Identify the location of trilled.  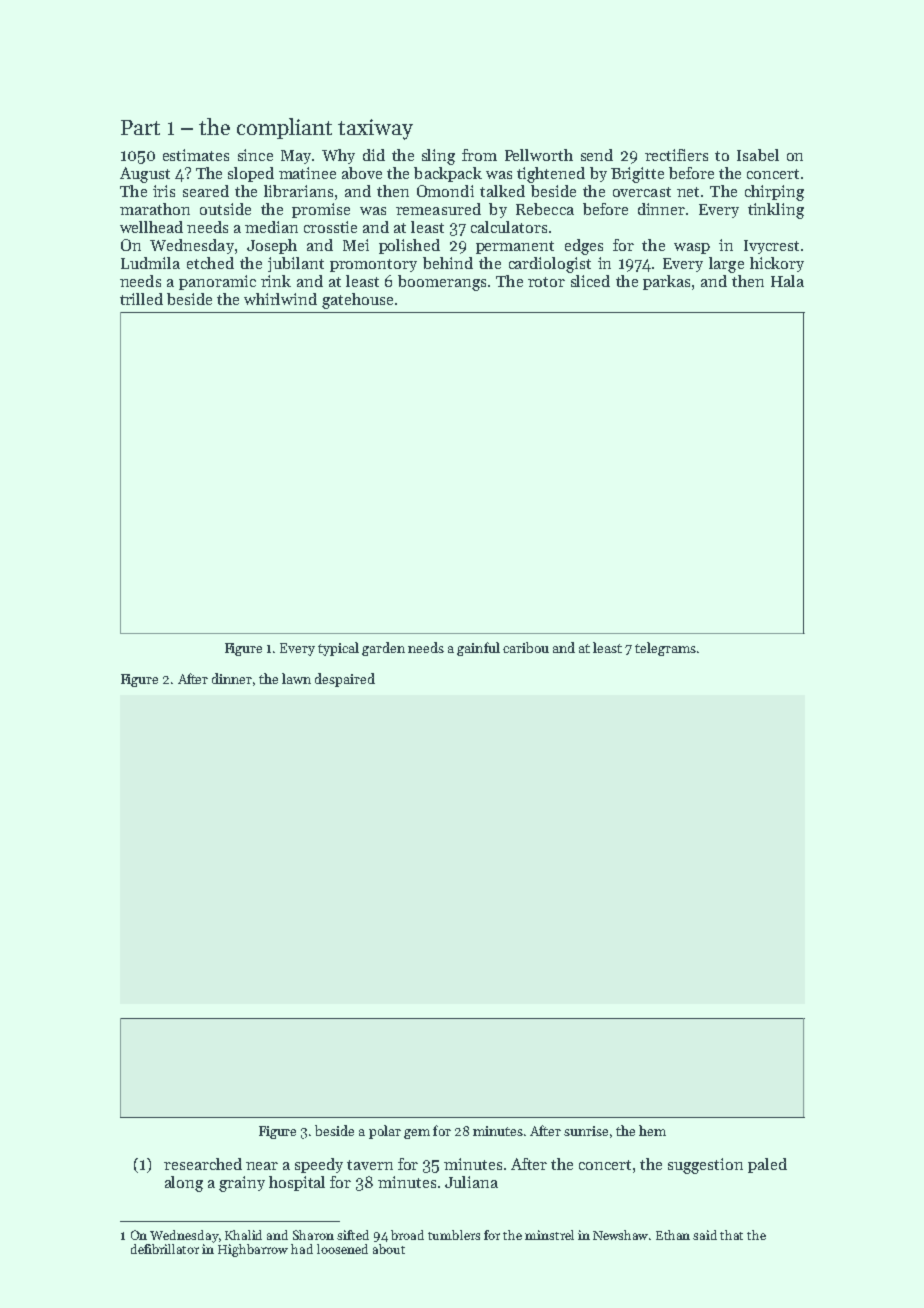
(141, 299).
